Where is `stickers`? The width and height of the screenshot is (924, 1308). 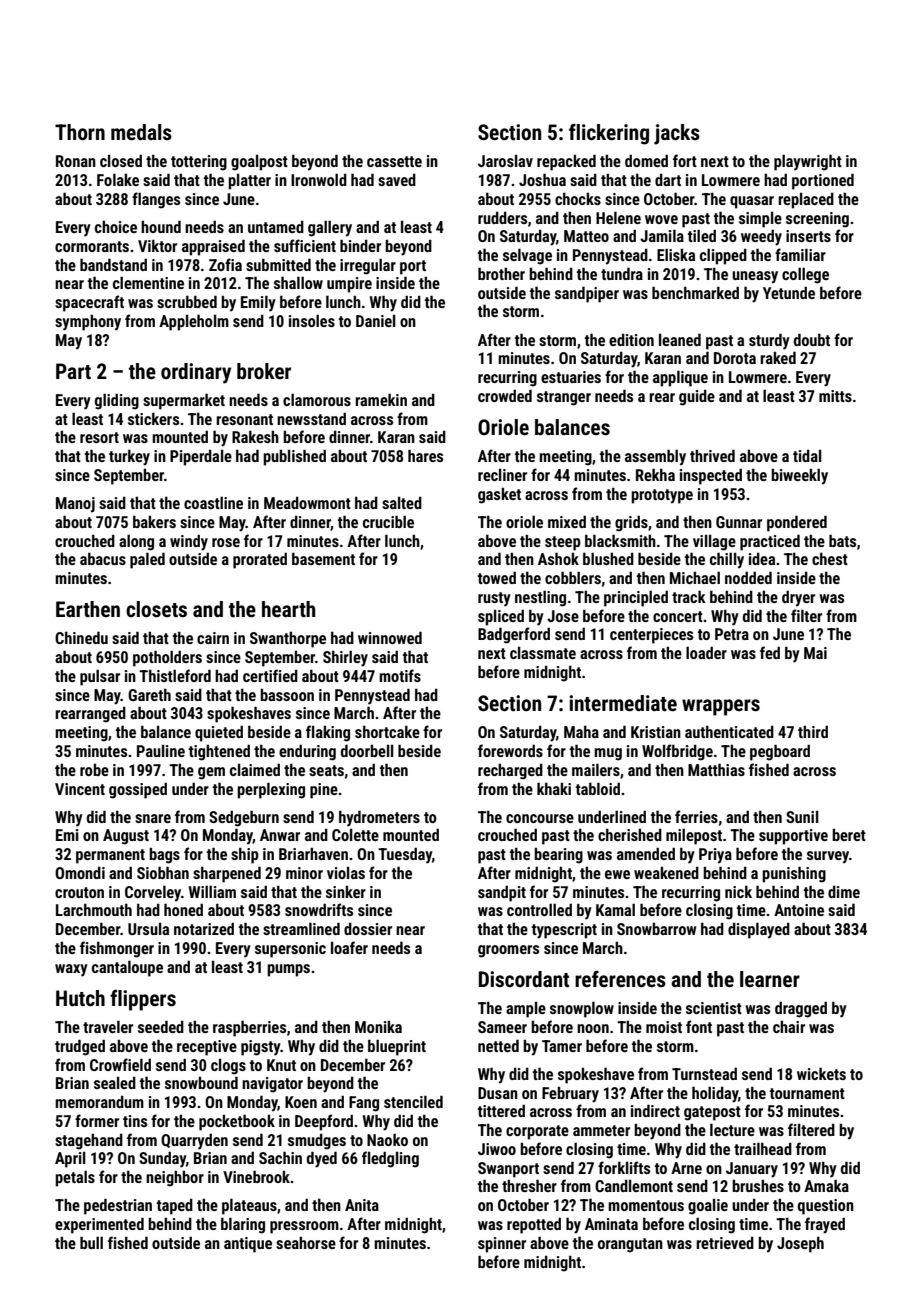
stickers is located at coordinates (153, 418).
